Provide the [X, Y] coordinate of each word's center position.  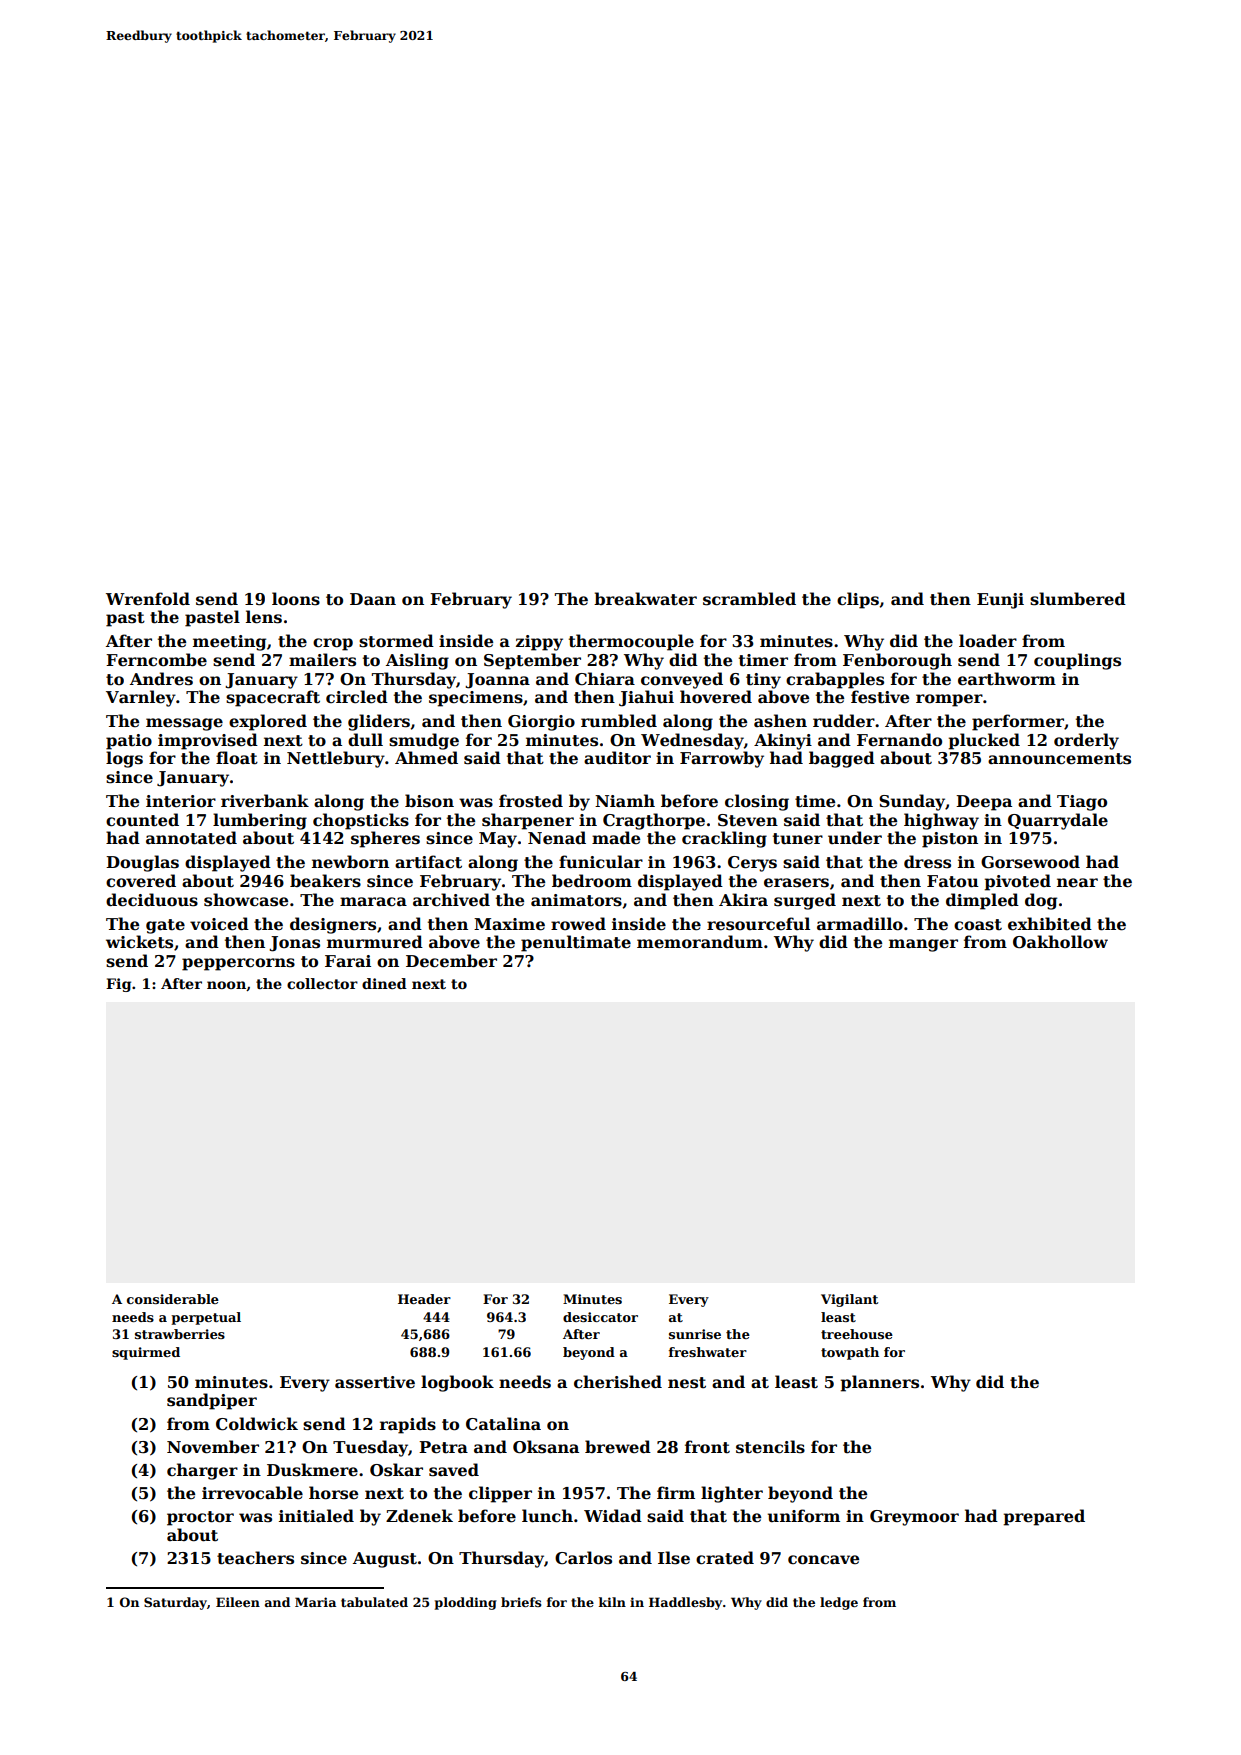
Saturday [175, 1603]
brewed [618, 1447]
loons [296, 599]
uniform [804, 1516]
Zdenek [419, 1516]
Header [424, 1299]
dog [1041, 901]
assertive [375, 1382]
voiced [219, 924]
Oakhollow [1060, 942]
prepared [1044, 1517]
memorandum [700, 942]
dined [384, 983]
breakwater [645, 599]
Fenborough [897, 661]
